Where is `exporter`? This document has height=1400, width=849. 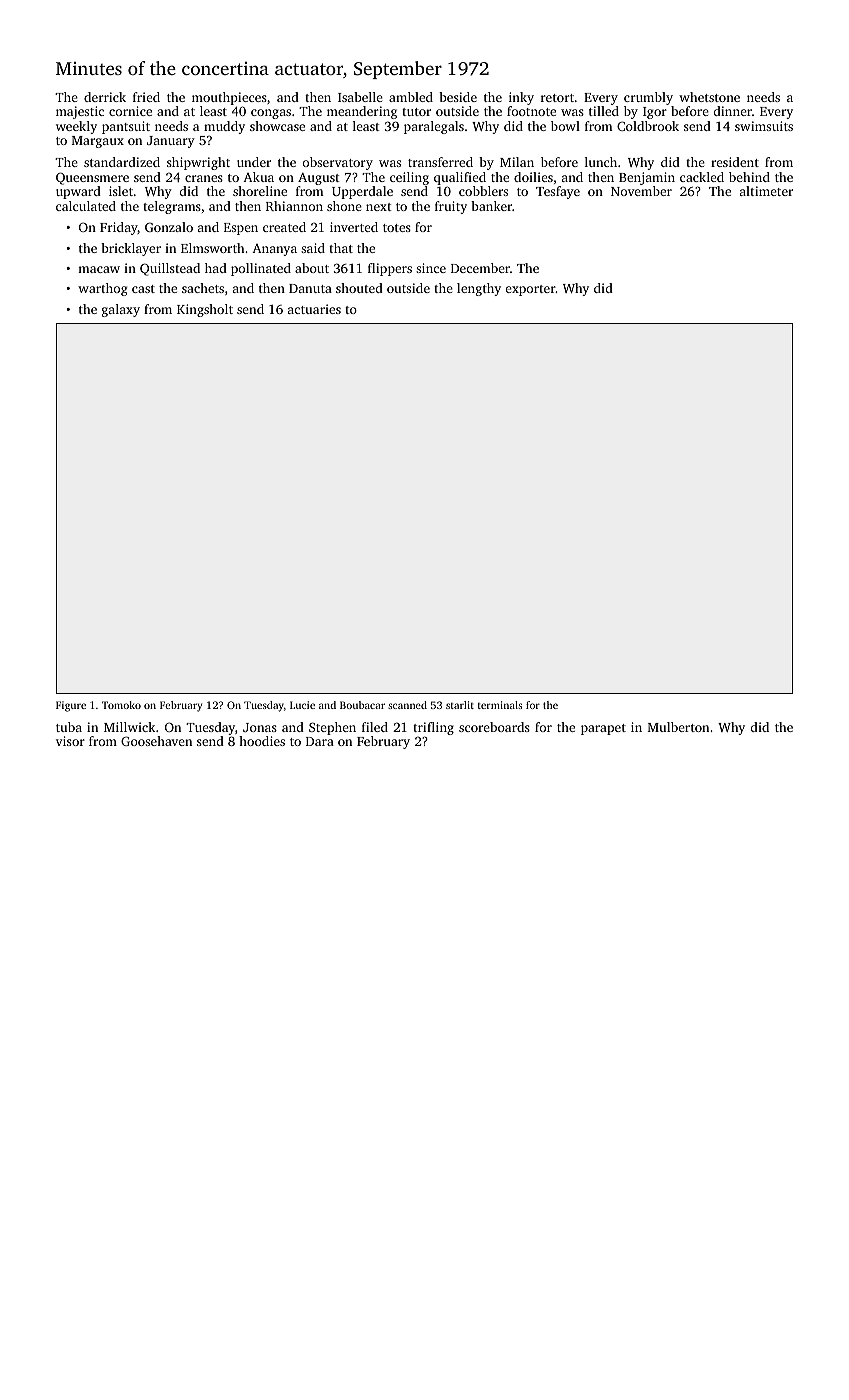 exporter is located at coordinates (531, 290).
